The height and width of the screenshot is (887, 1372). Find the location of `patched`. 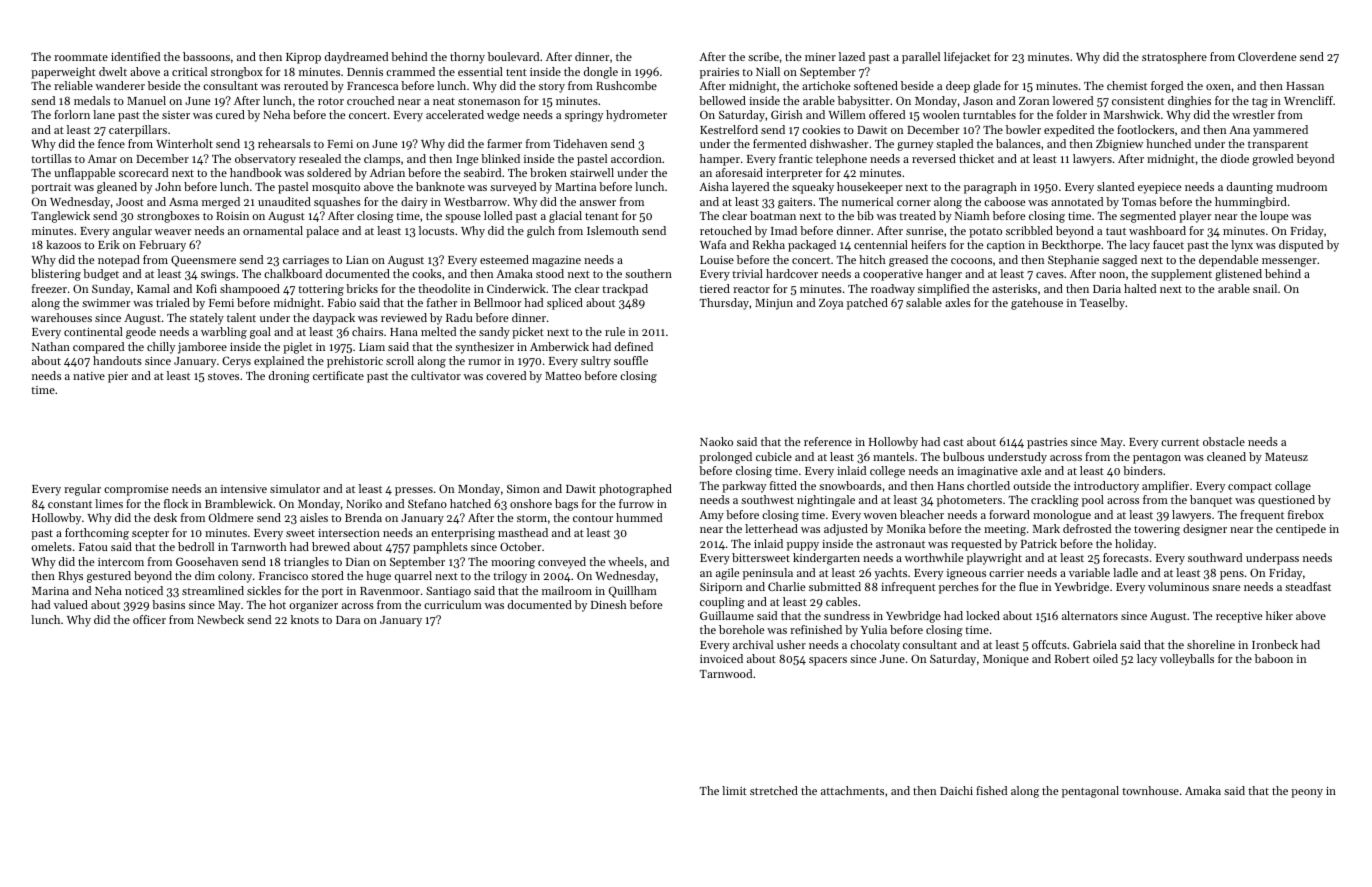

patched is located at coordinates (867, 304).
